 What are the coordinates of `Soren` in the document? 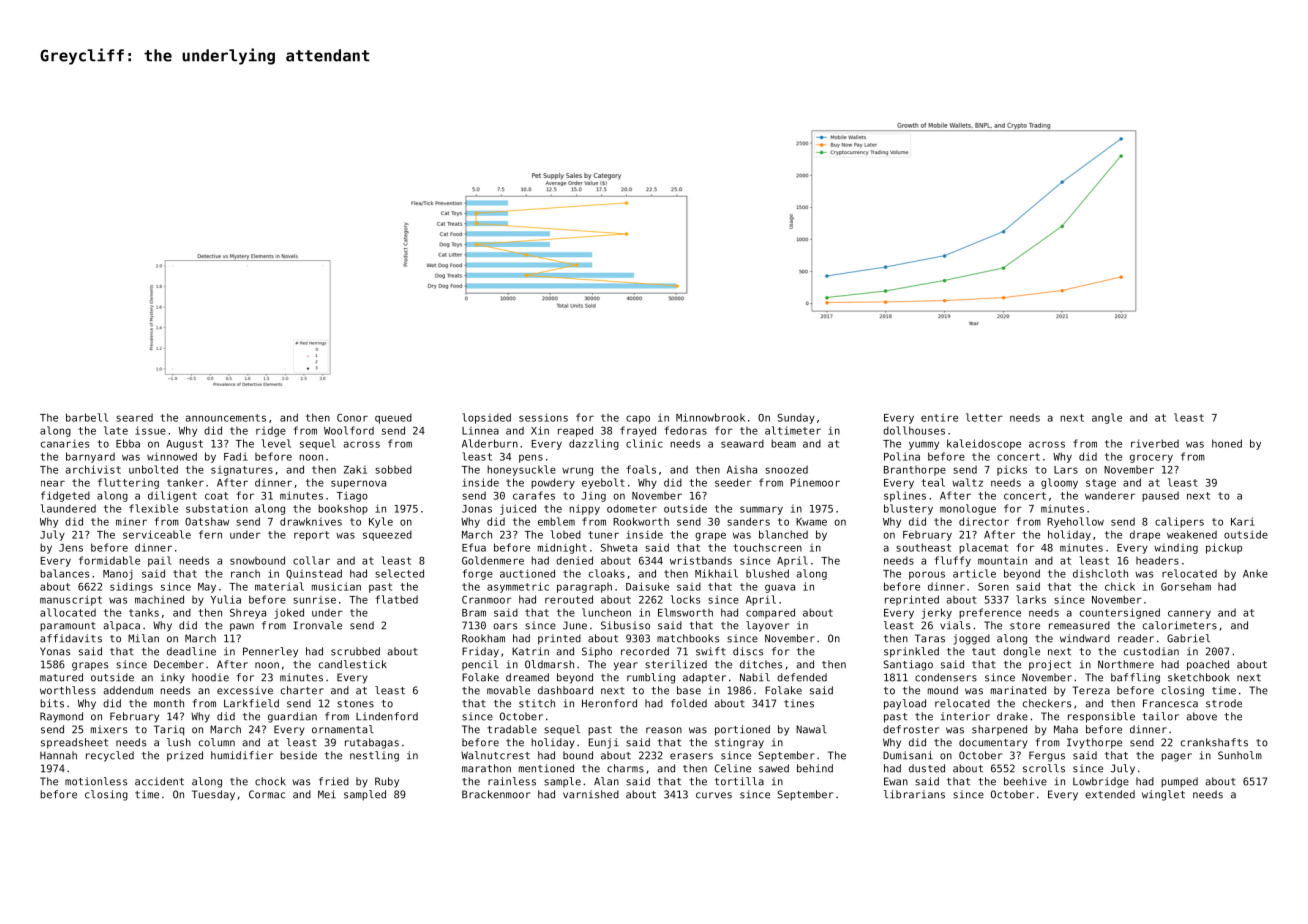 It's located at (993, 587).
